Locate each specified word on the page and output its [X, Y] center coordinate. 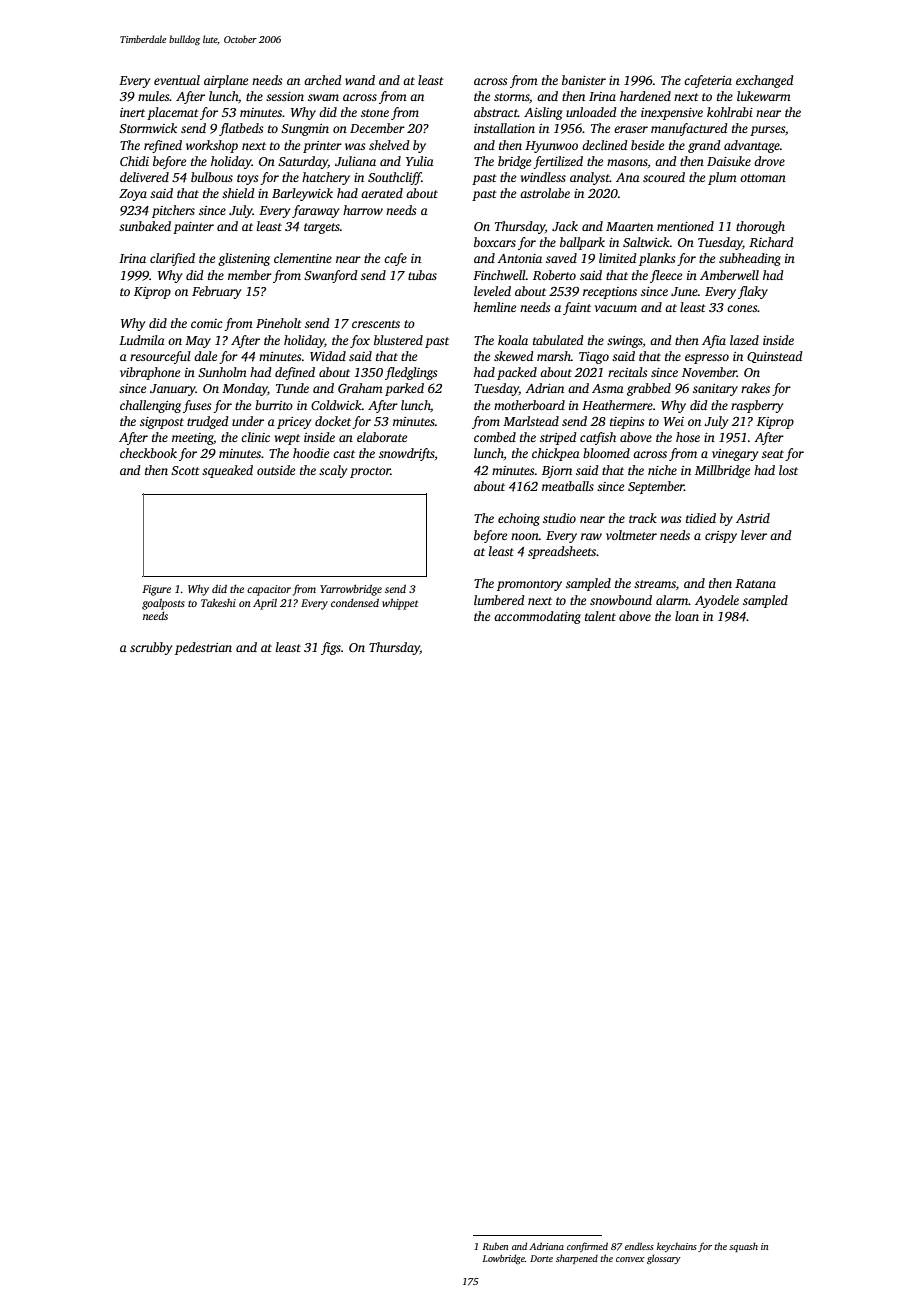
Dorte [541, 1258]
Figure [156, 590]
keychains [677, 1247]
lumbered [499, 600]
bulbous [212, 177]
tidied [701, 518]
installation [504, 128]
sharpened [577, 1259]
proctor [370, 472]
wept [287, 439]
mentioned [685, 226]
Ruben [495, 1246]
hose [688, 437]
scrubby [151, 648]
